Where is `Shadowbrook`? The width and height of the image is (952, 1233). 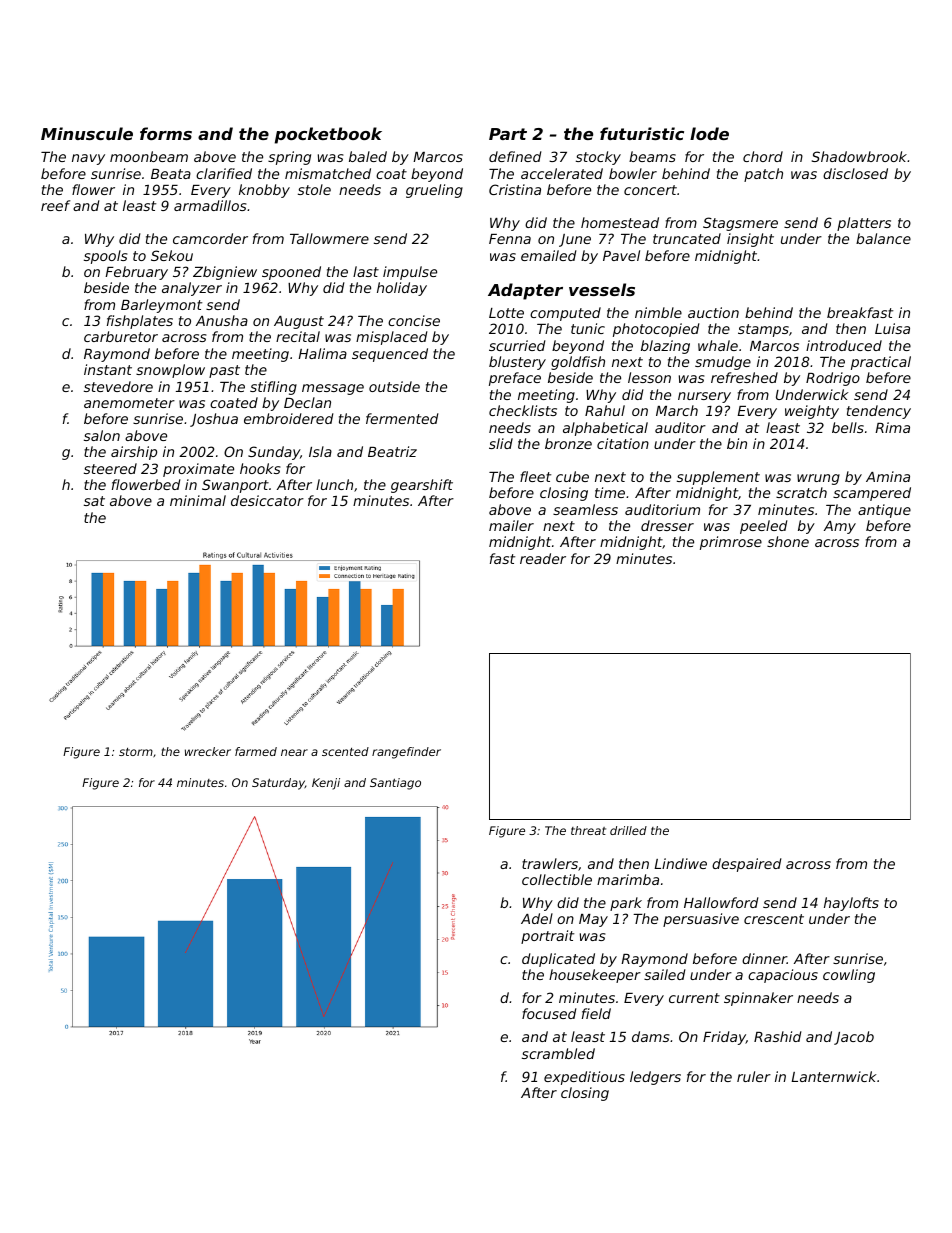 Shadowbrook is located at coordinates (859, 156).
